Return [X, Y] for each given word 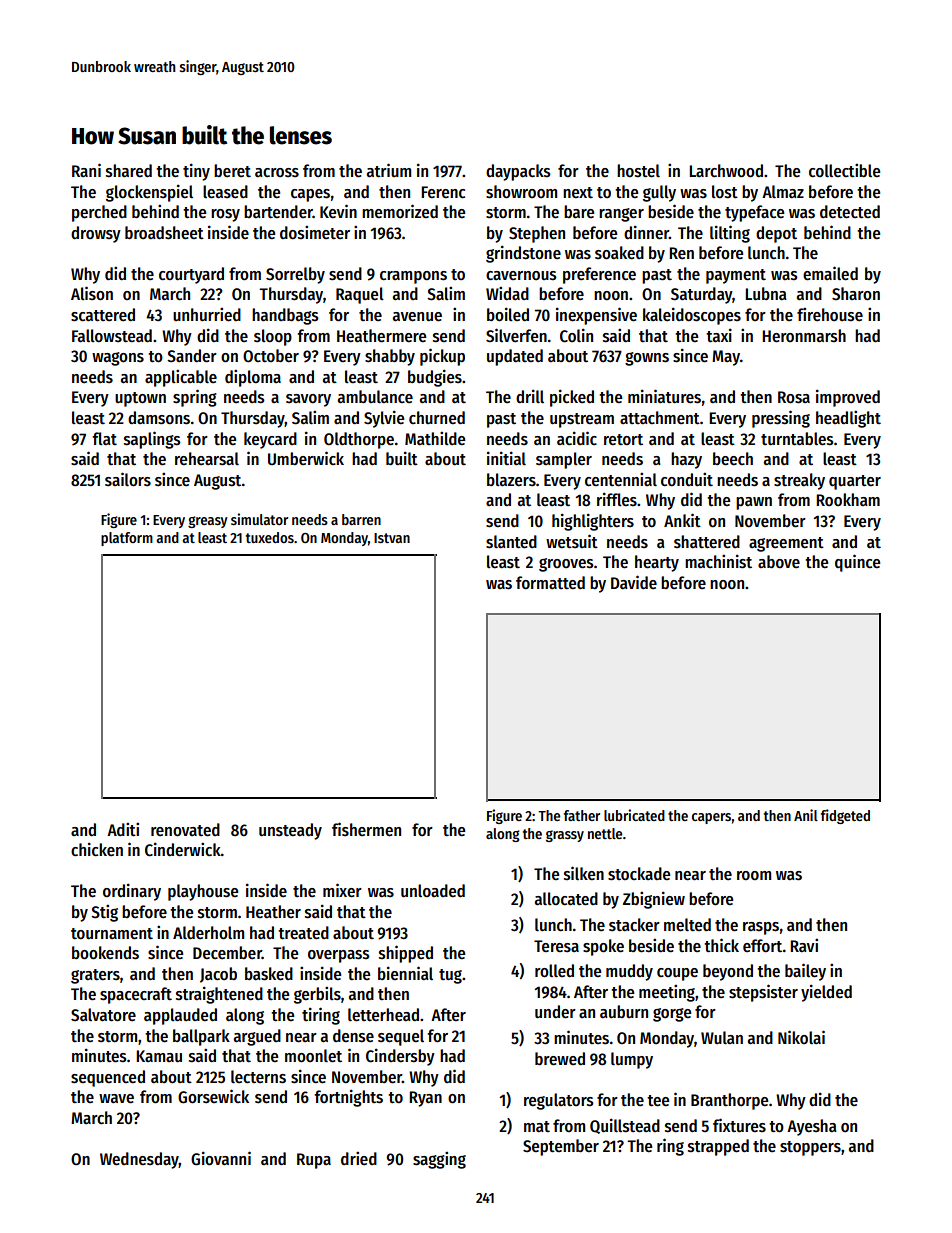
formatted [550, 583]
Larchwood [726, 171]
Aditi [123, 829]
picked [572, 398]
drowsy [96, 234]
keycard [270, 440]
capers [711, 818]
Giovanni [221, 1158]
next [578, 193]
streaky [799, 481]
